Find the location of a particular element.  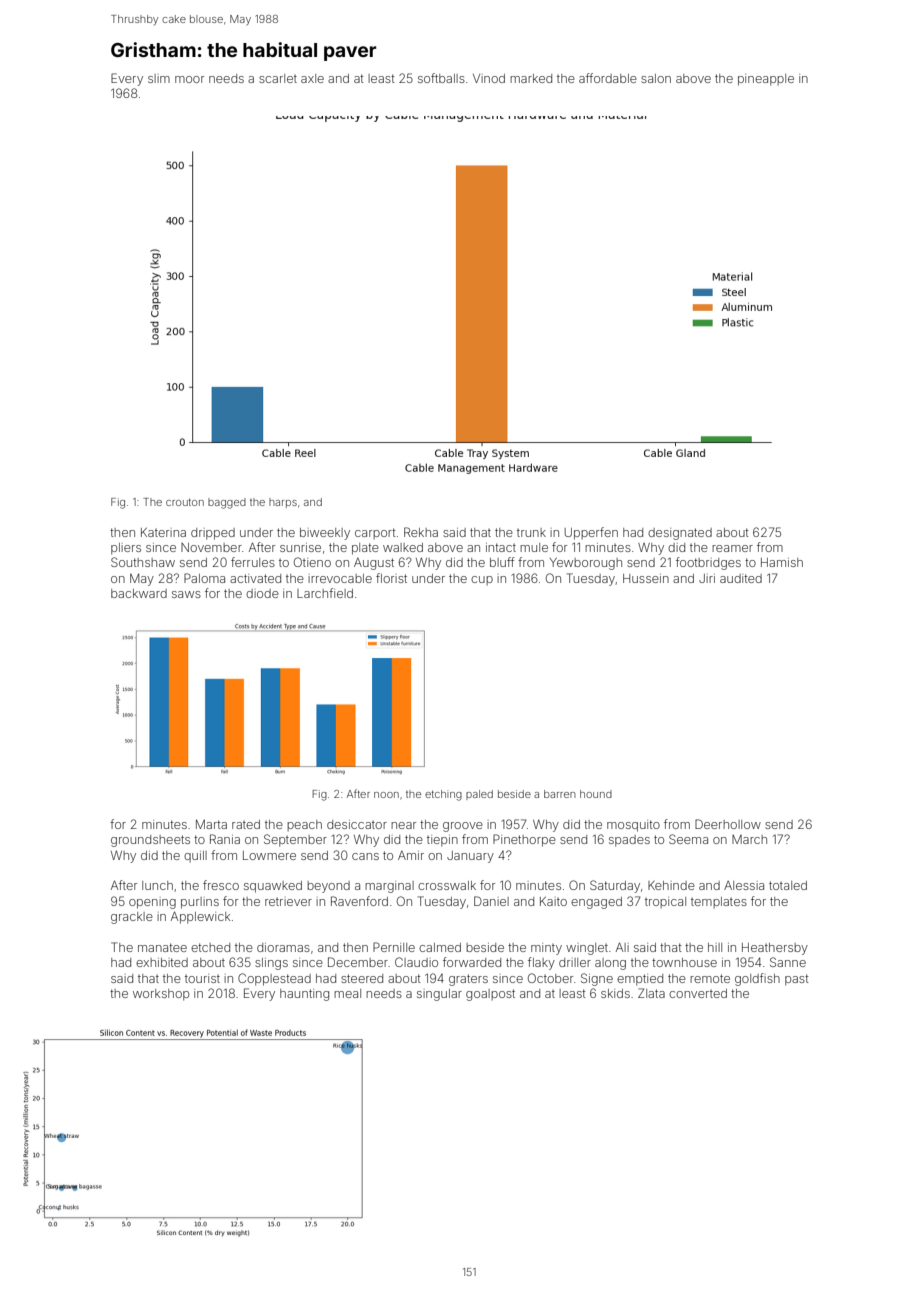

scarlet is located at coordinates (278, 78).
